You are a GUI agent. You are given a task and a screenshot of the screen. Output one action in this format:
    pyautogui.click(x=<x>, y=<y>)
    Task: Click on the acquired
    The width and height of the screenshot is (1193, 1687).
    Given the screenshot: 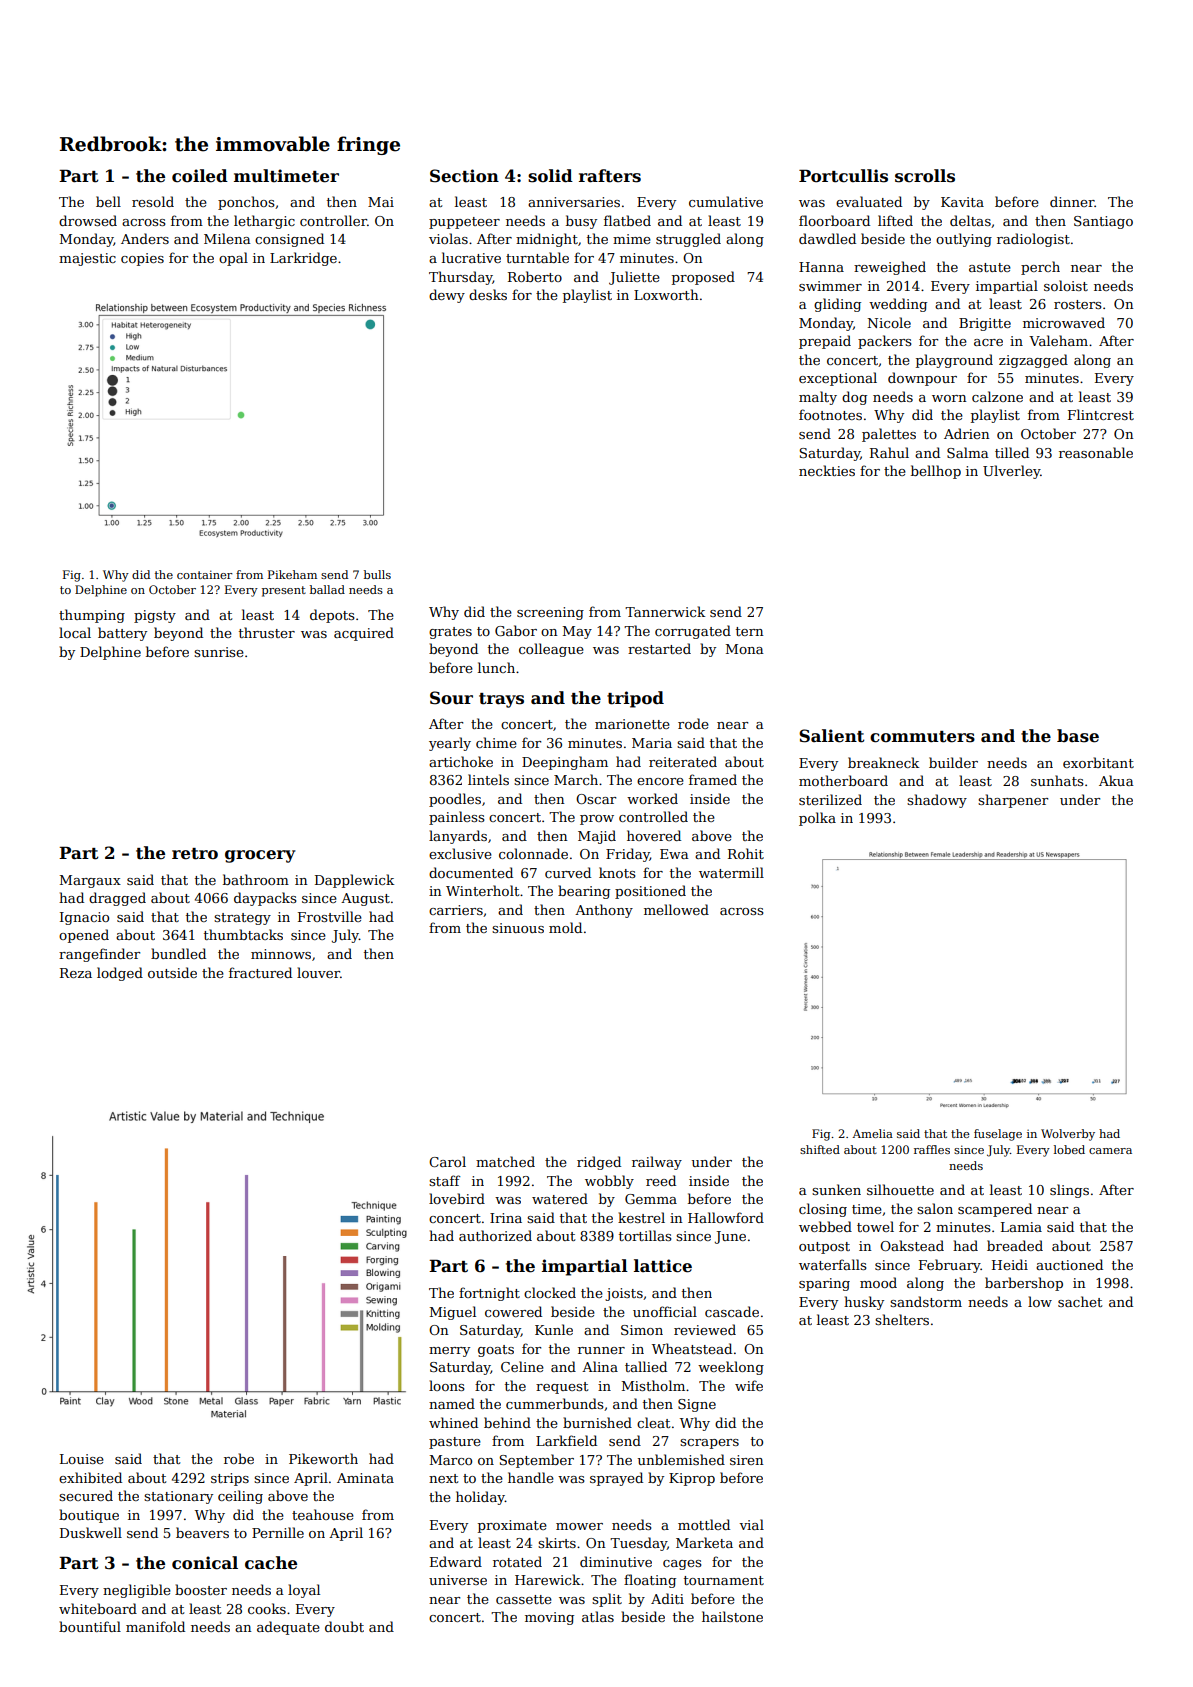 What is the action you would take?
    pyautogui.click(x=364, y=634)
